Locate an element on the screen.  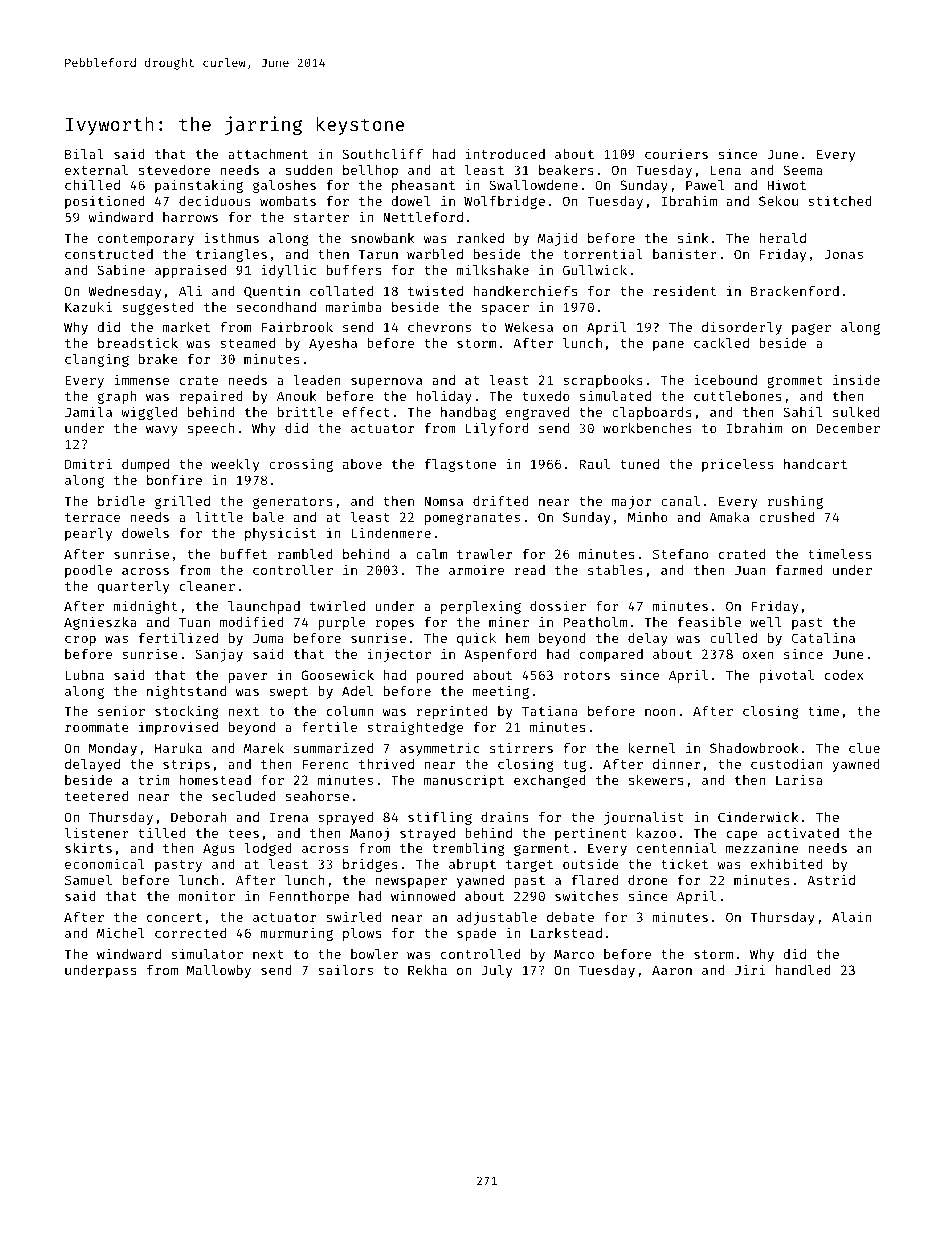
Juma is located at coordinates (268, 638).
